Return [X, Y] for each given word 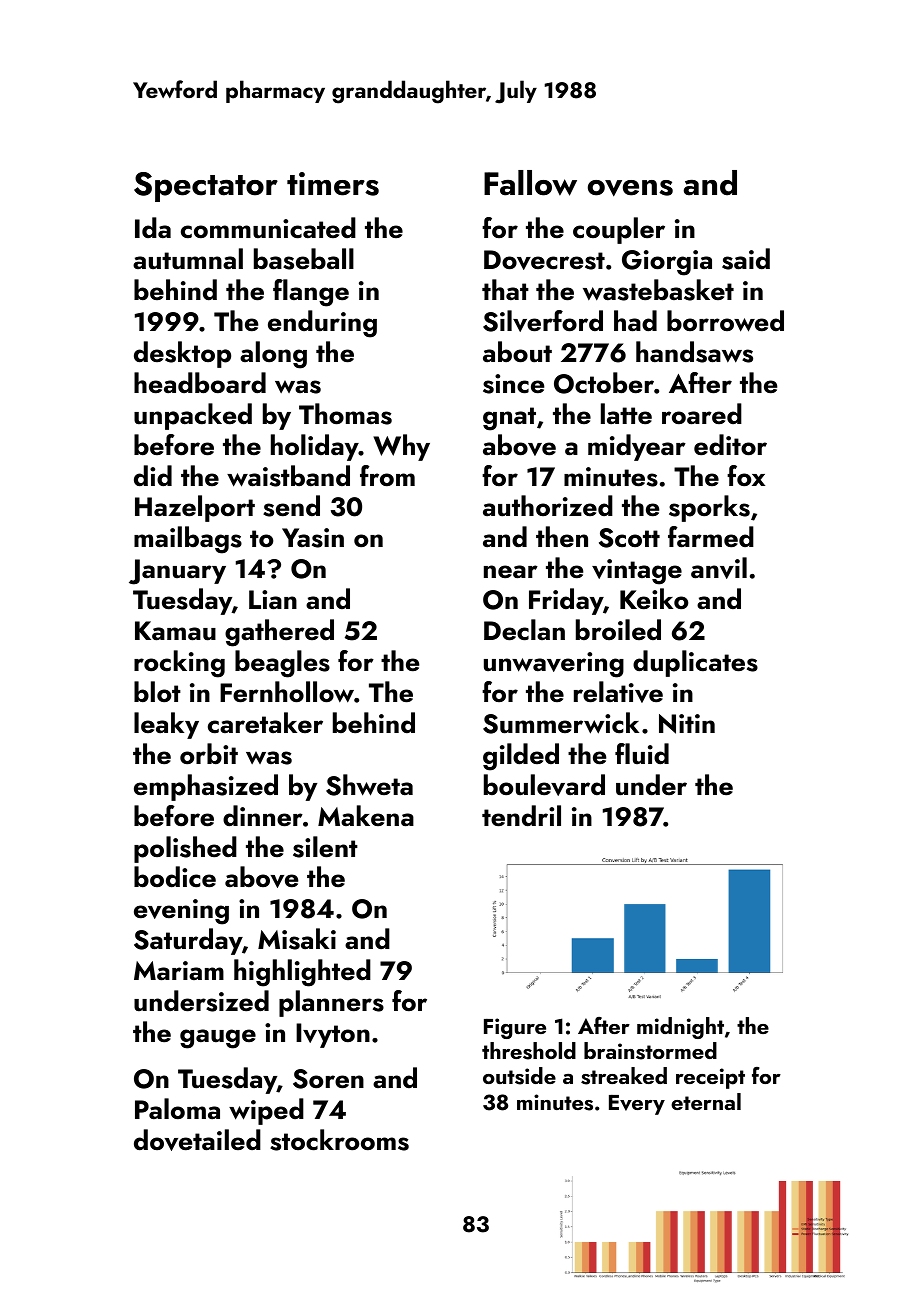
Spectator [206, 187]
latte [626, 414]
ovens [630, 188]
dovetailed [197, 1140]
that [505, 290]
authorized [548, 506]
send [291, 506]
